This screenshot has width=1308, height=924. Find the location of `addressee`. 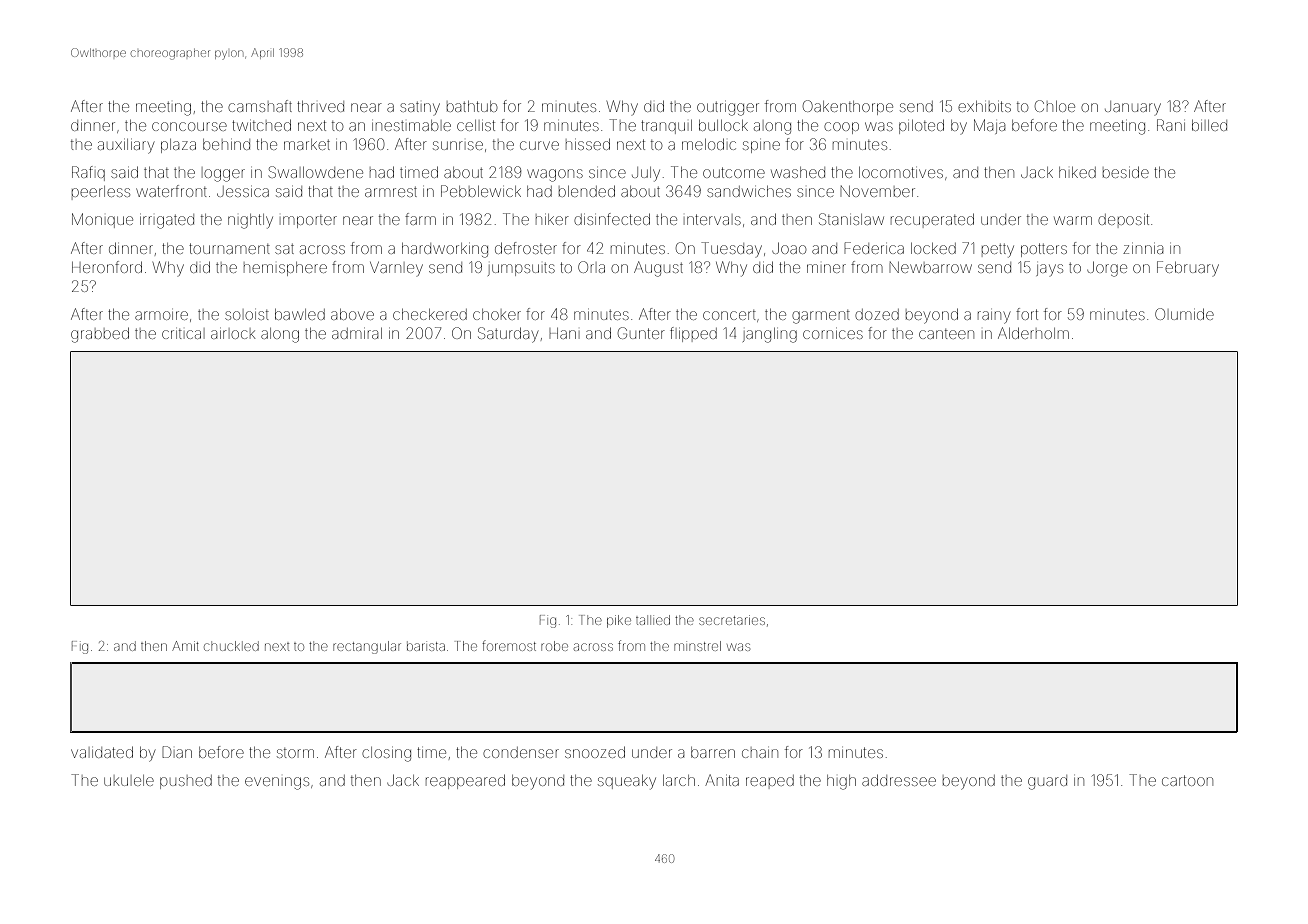

addressee is located at coordinates (899, 780).
